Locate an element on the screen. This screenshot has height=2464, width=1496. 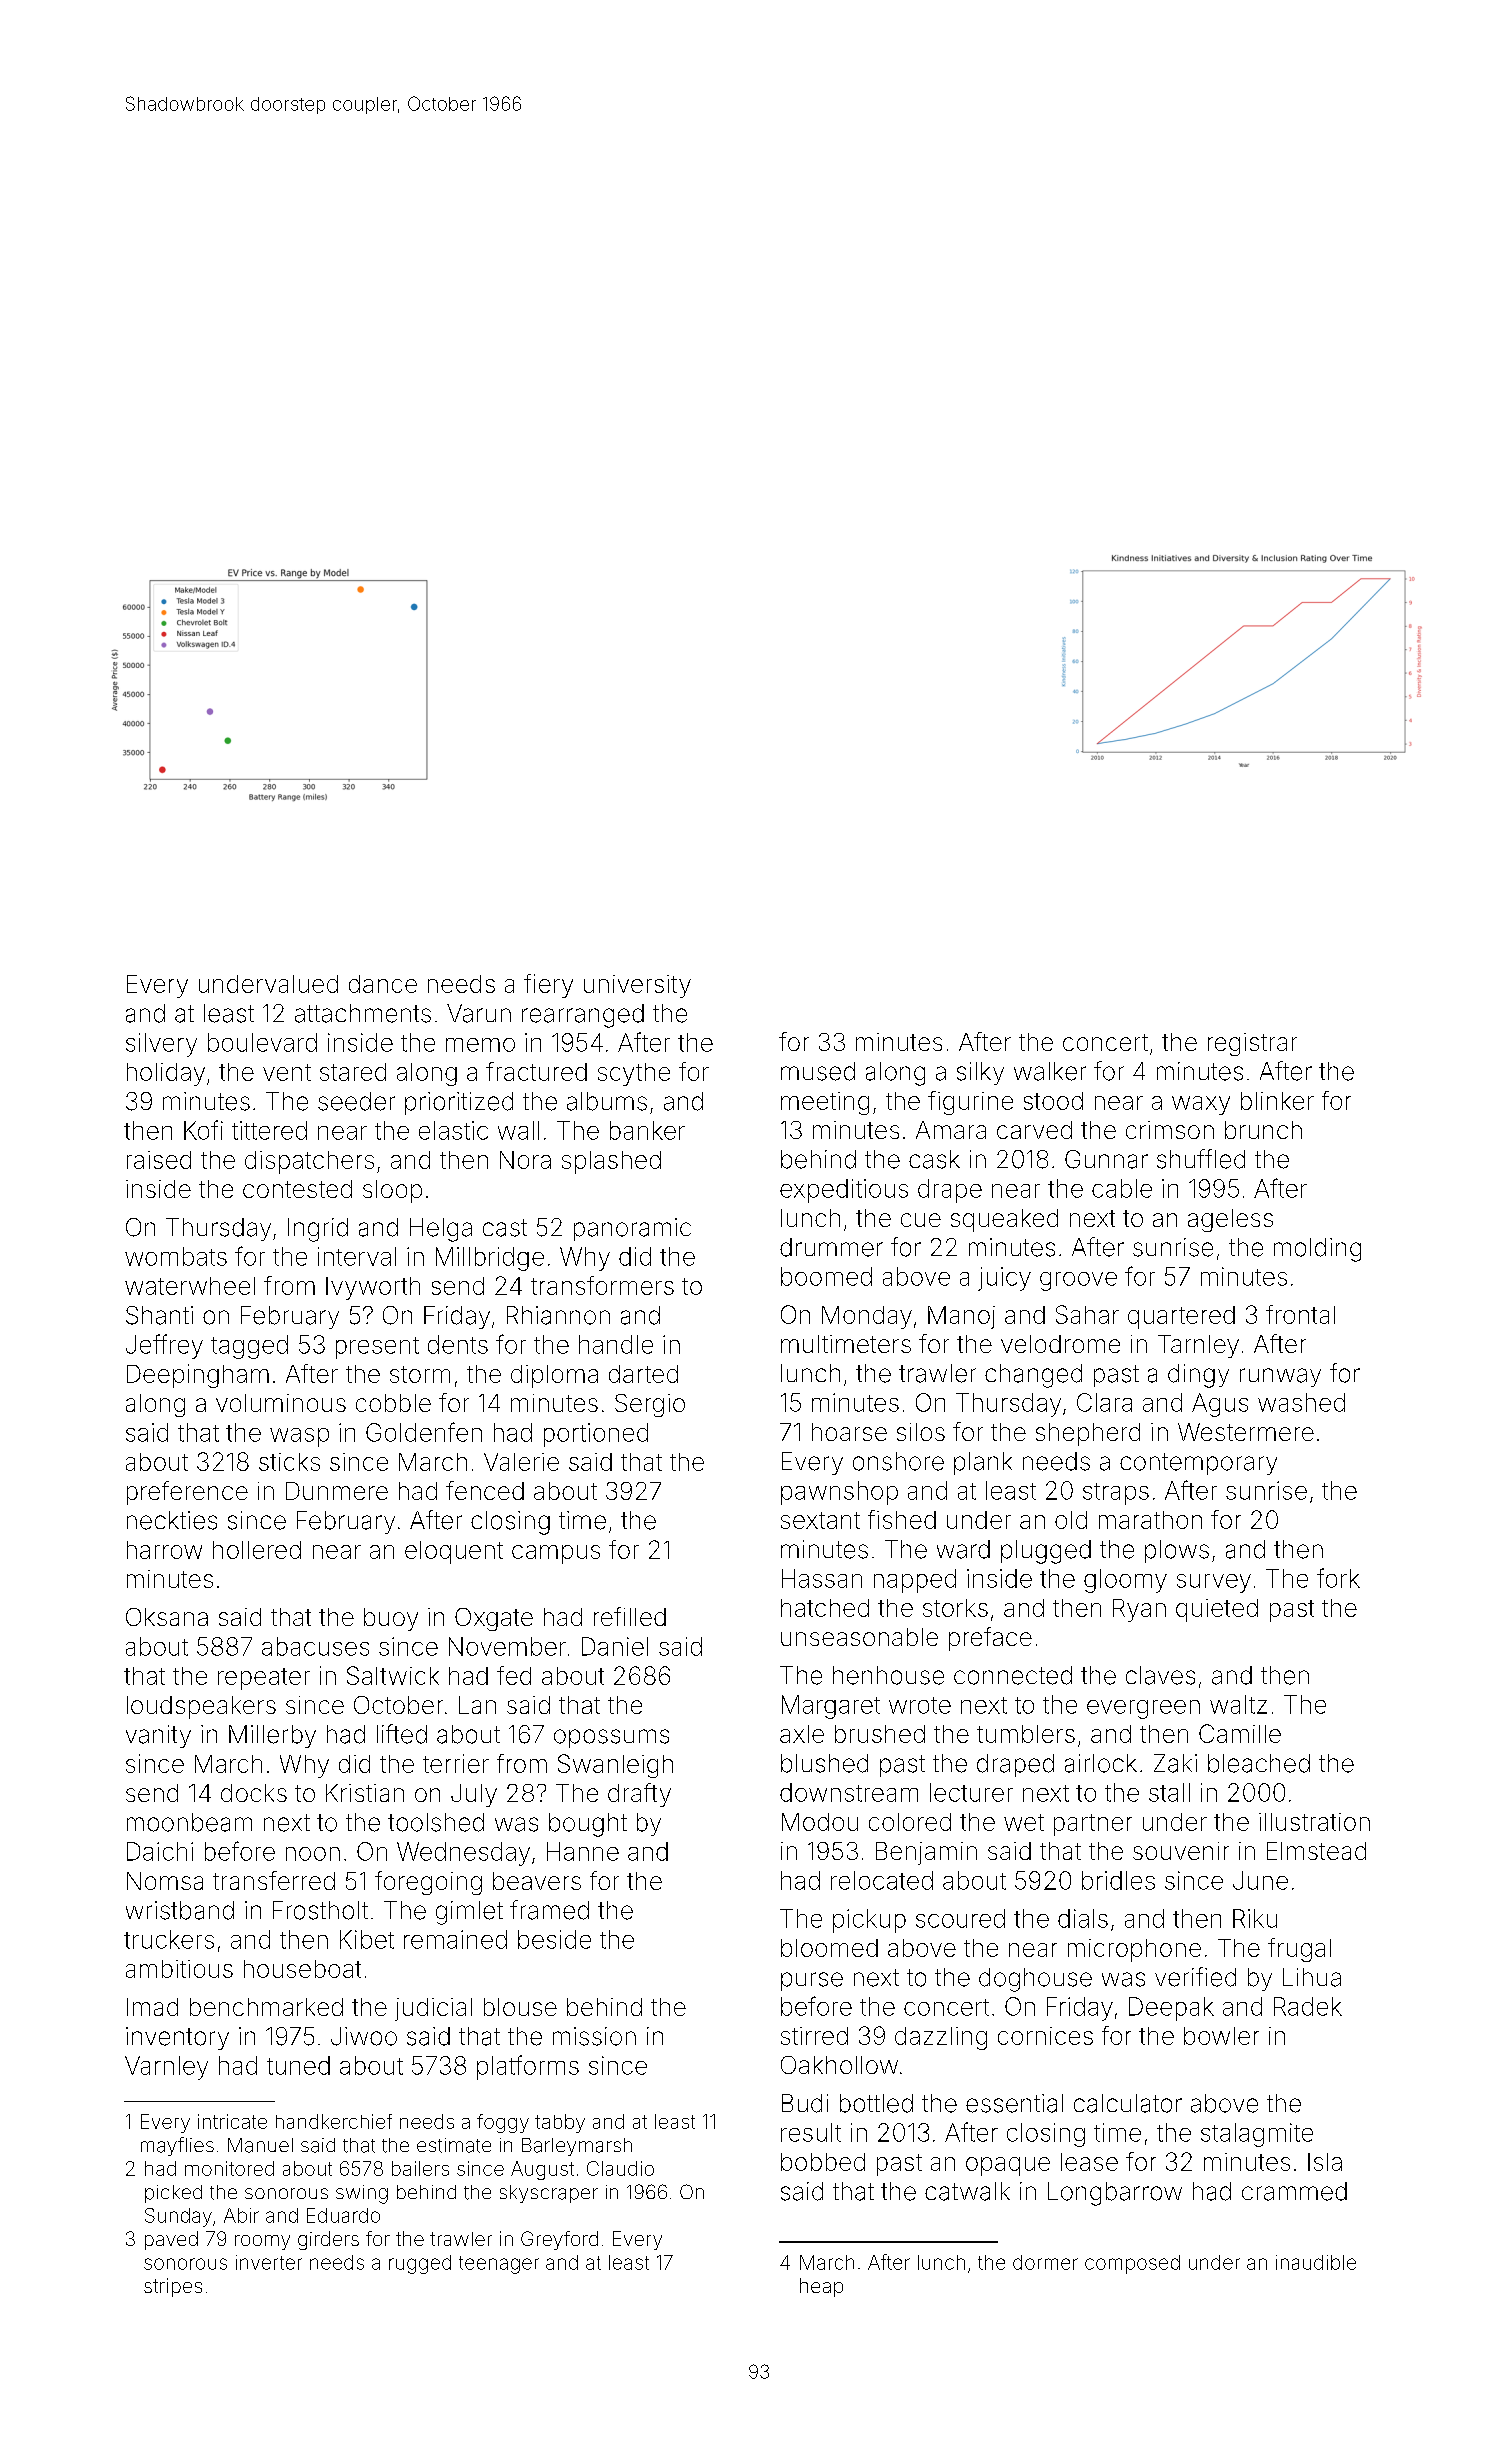
registrar is located at coordinates (1252, 1044).
